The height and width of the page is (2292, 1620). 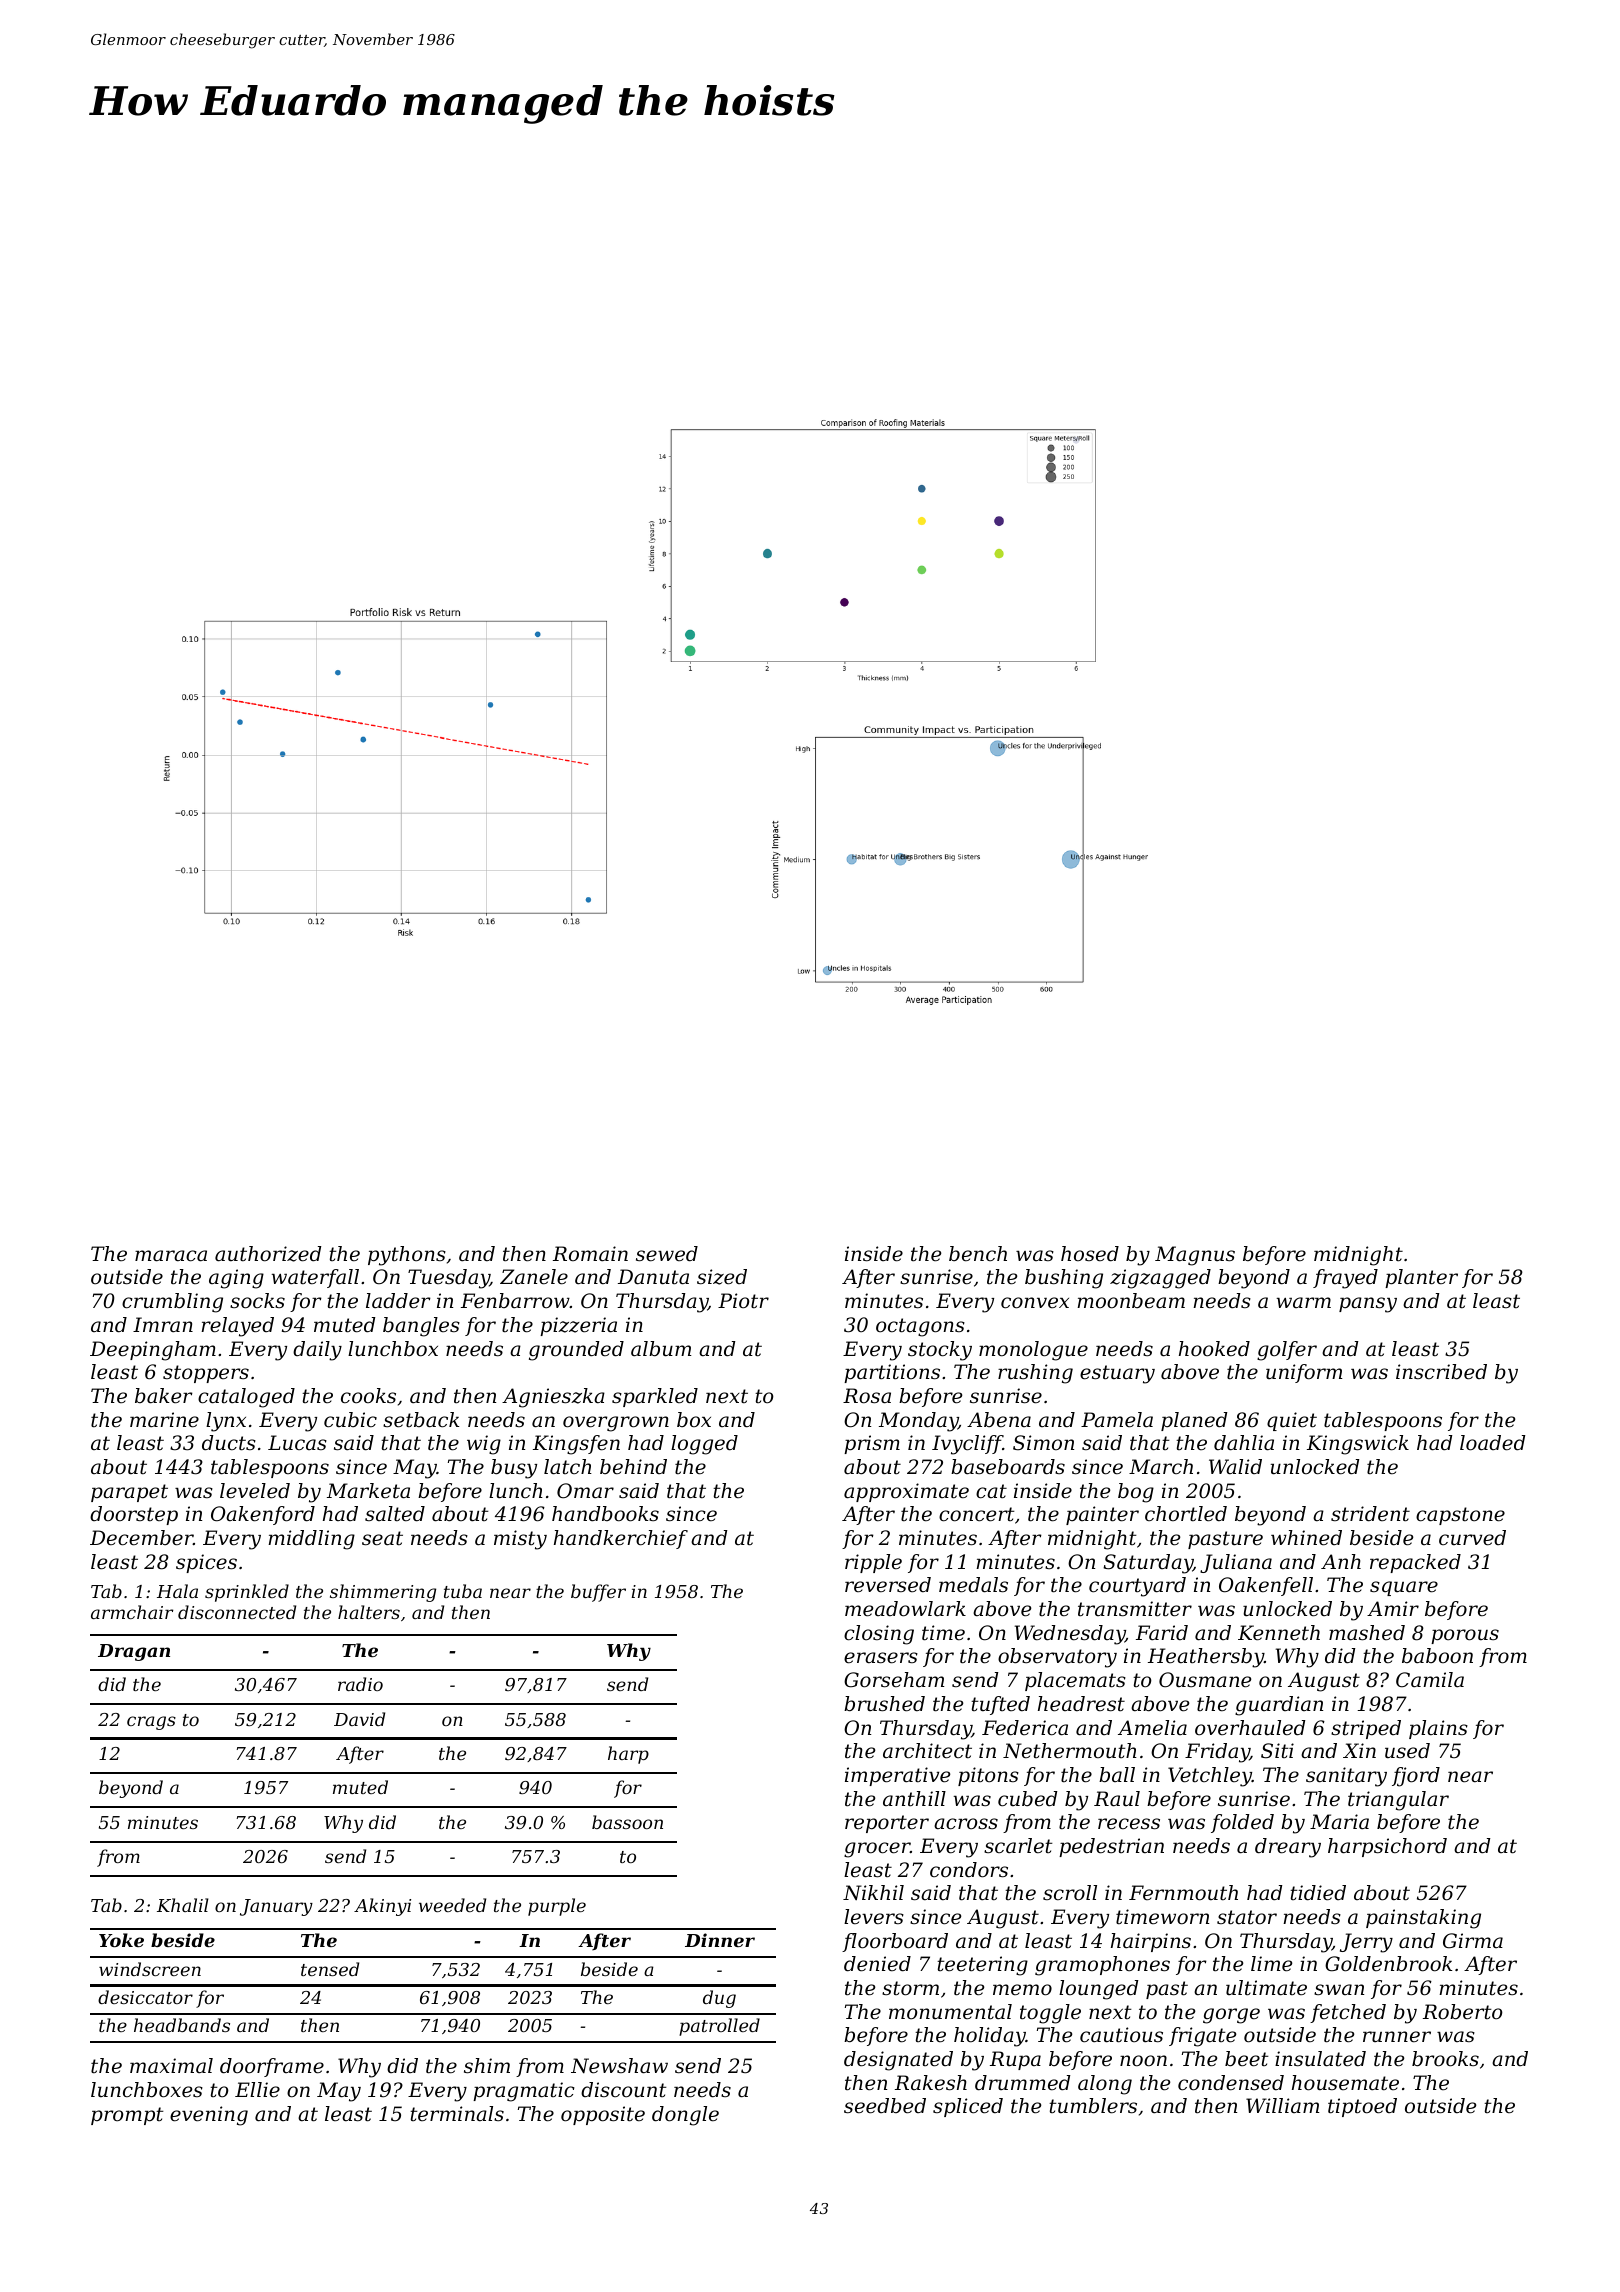 What do you see at coordinates (1090, 1254) in the page?
I see `hosed` at bounding box center [1090, 1254].
